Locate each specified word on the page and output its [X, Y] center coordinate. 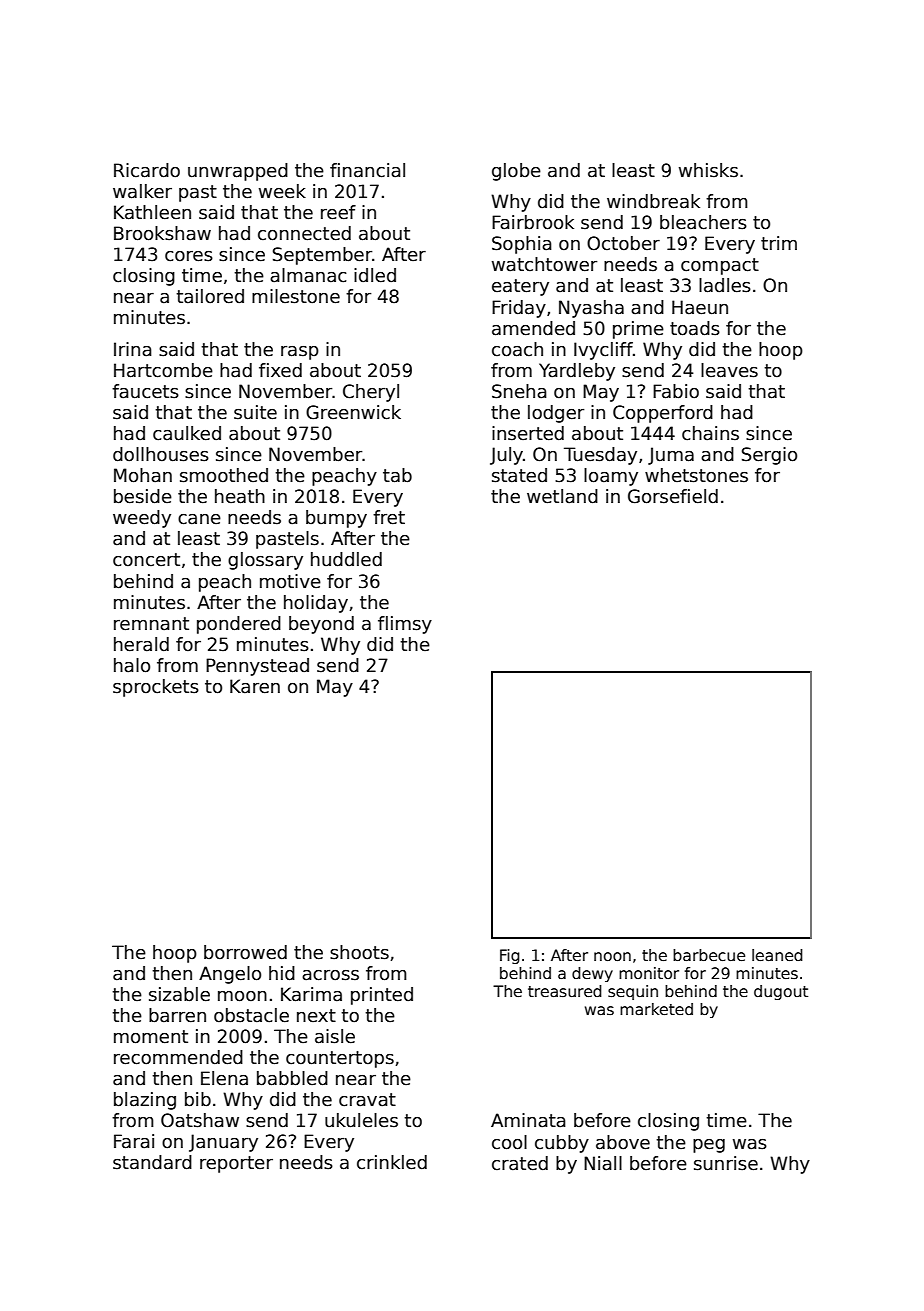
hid [282, 973]
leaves [729, 370]
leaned [777, 955]
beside [143, 496]
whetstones [696, 475]
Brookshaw [162, 233]
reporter [236, 1164]
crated [520, 1163]
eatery [520, 287]
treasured [565, 991]
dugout [781, 992]
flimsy [405, 625]
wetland [562, 496]
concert [146, 560]
